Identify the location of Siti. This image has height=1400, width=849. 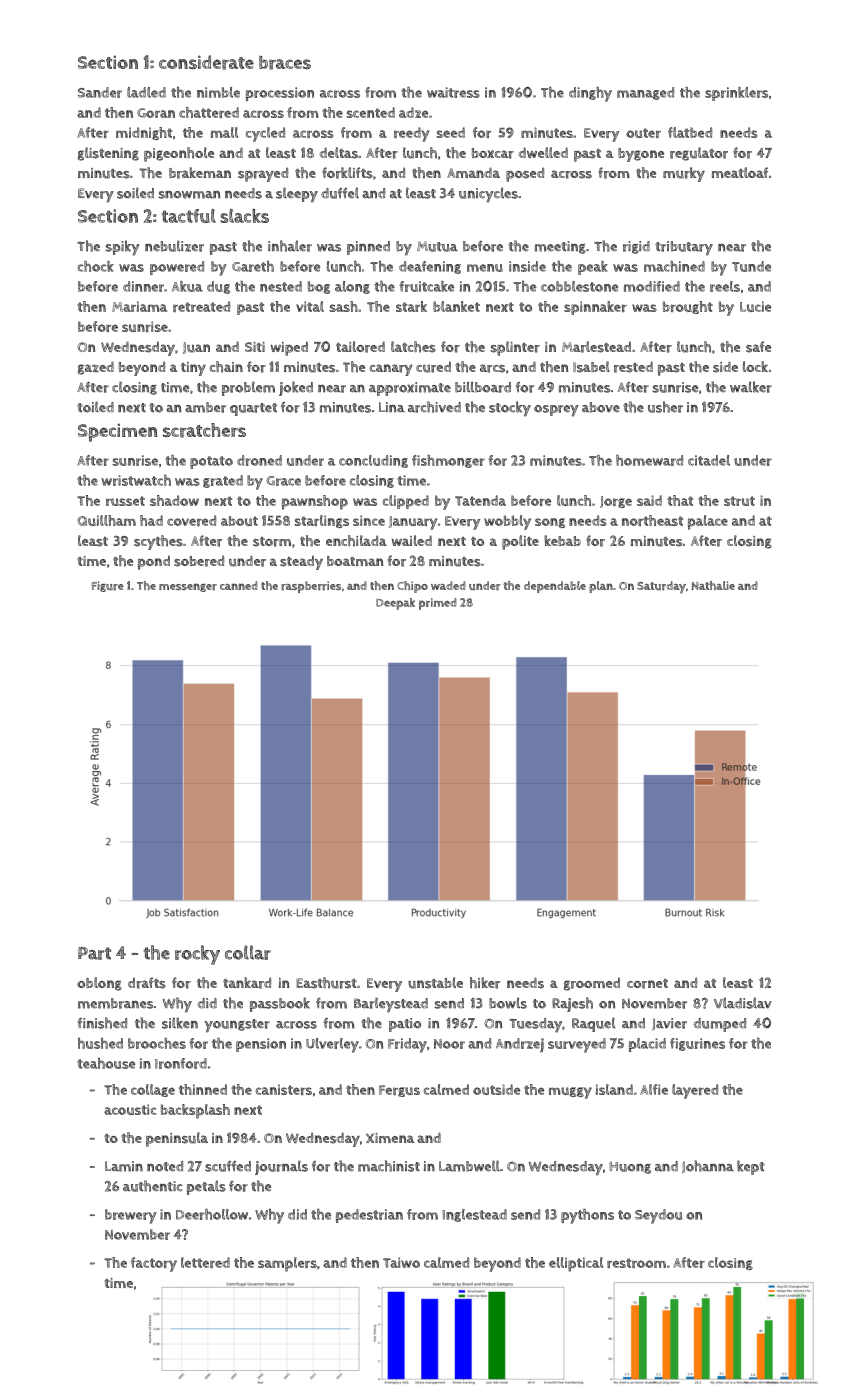
(255, 347).
